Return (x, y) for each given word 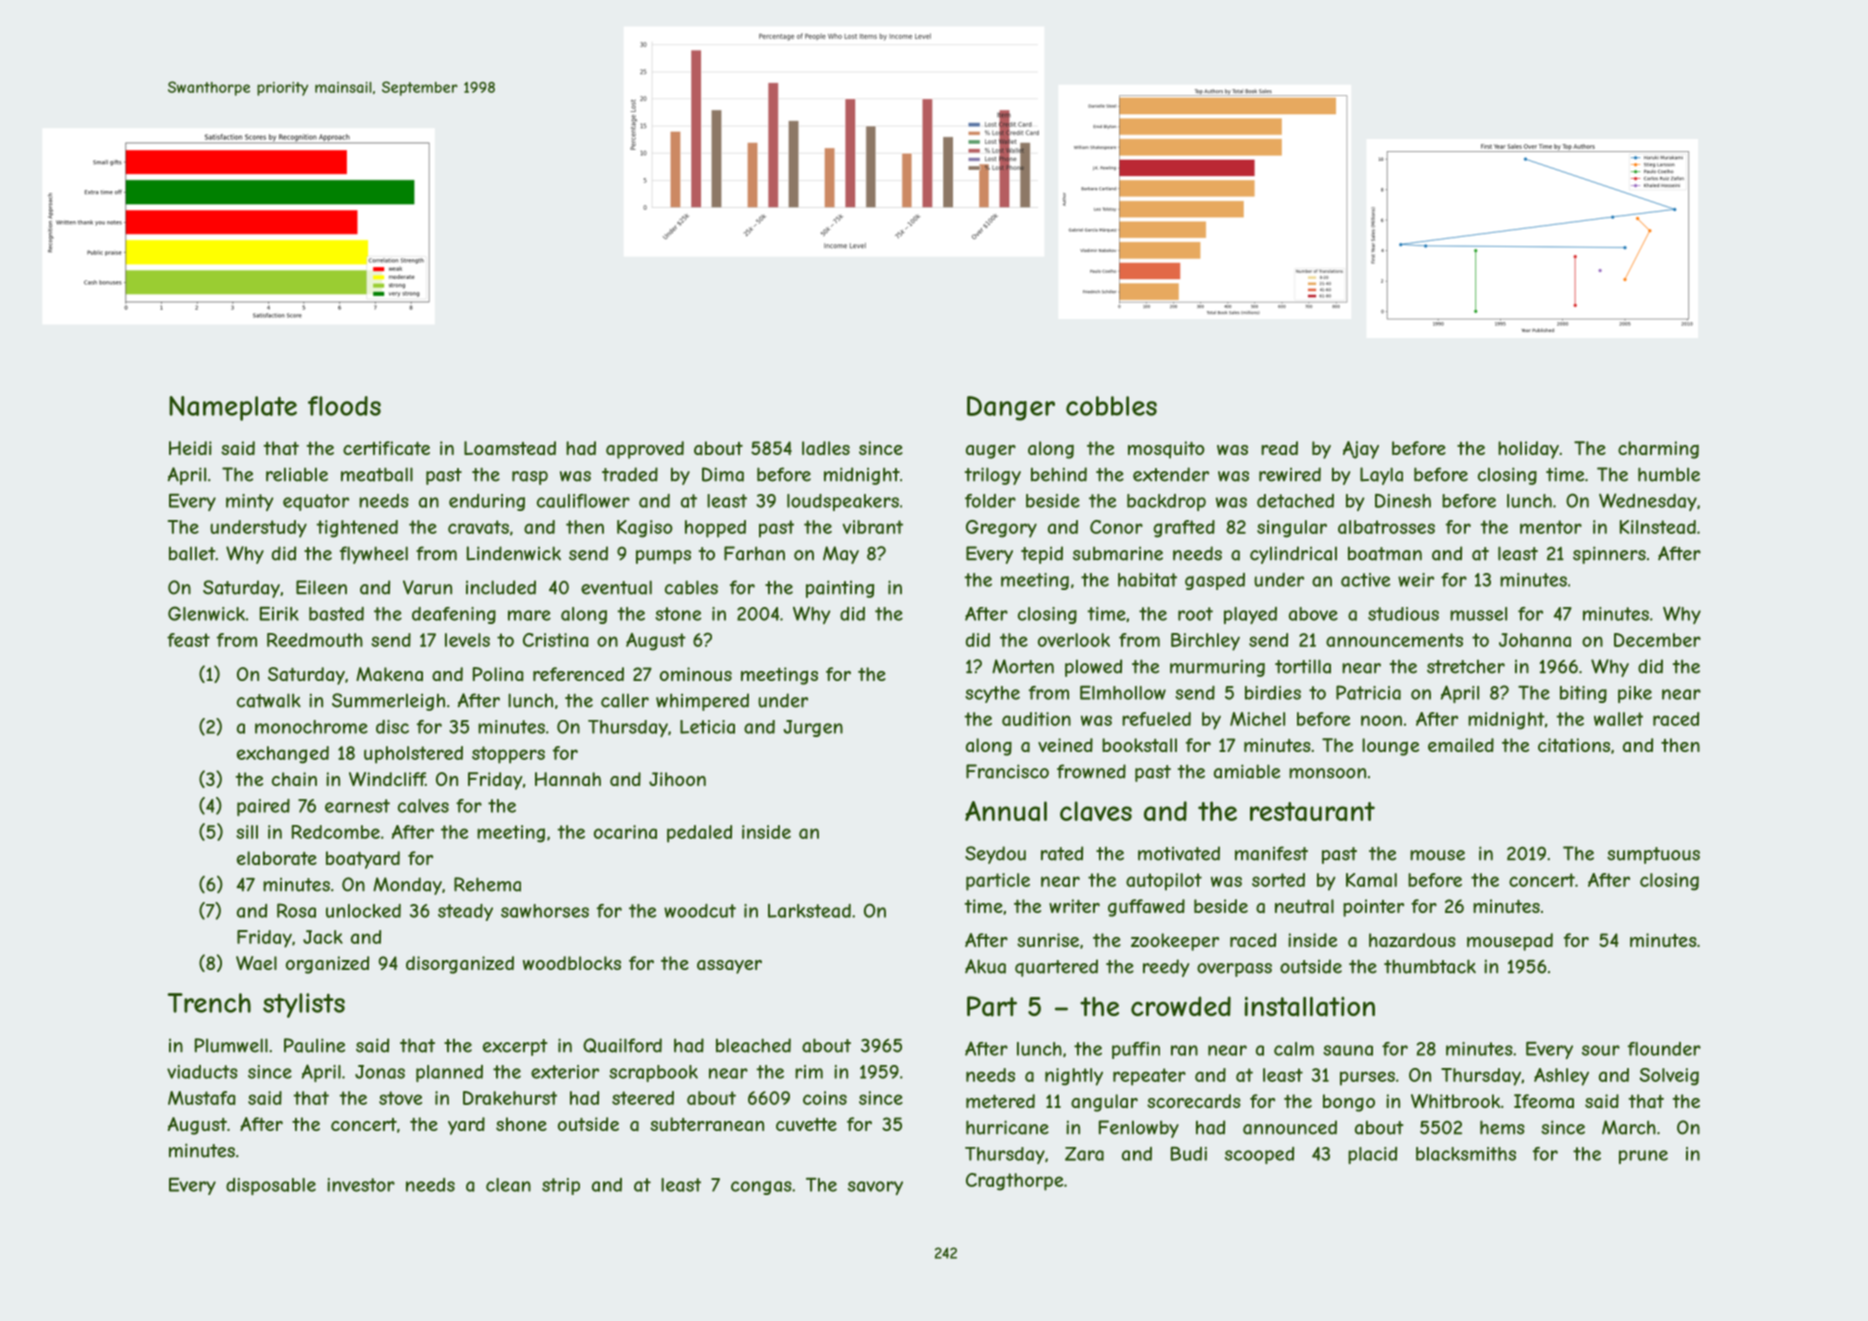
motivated (1179, 853)
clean (508, 1185)
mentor (1551, 527)
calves (423, 806)
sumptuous (1653, 855)
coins (825, 1098)
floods (344, 406)
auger (991, 451)
